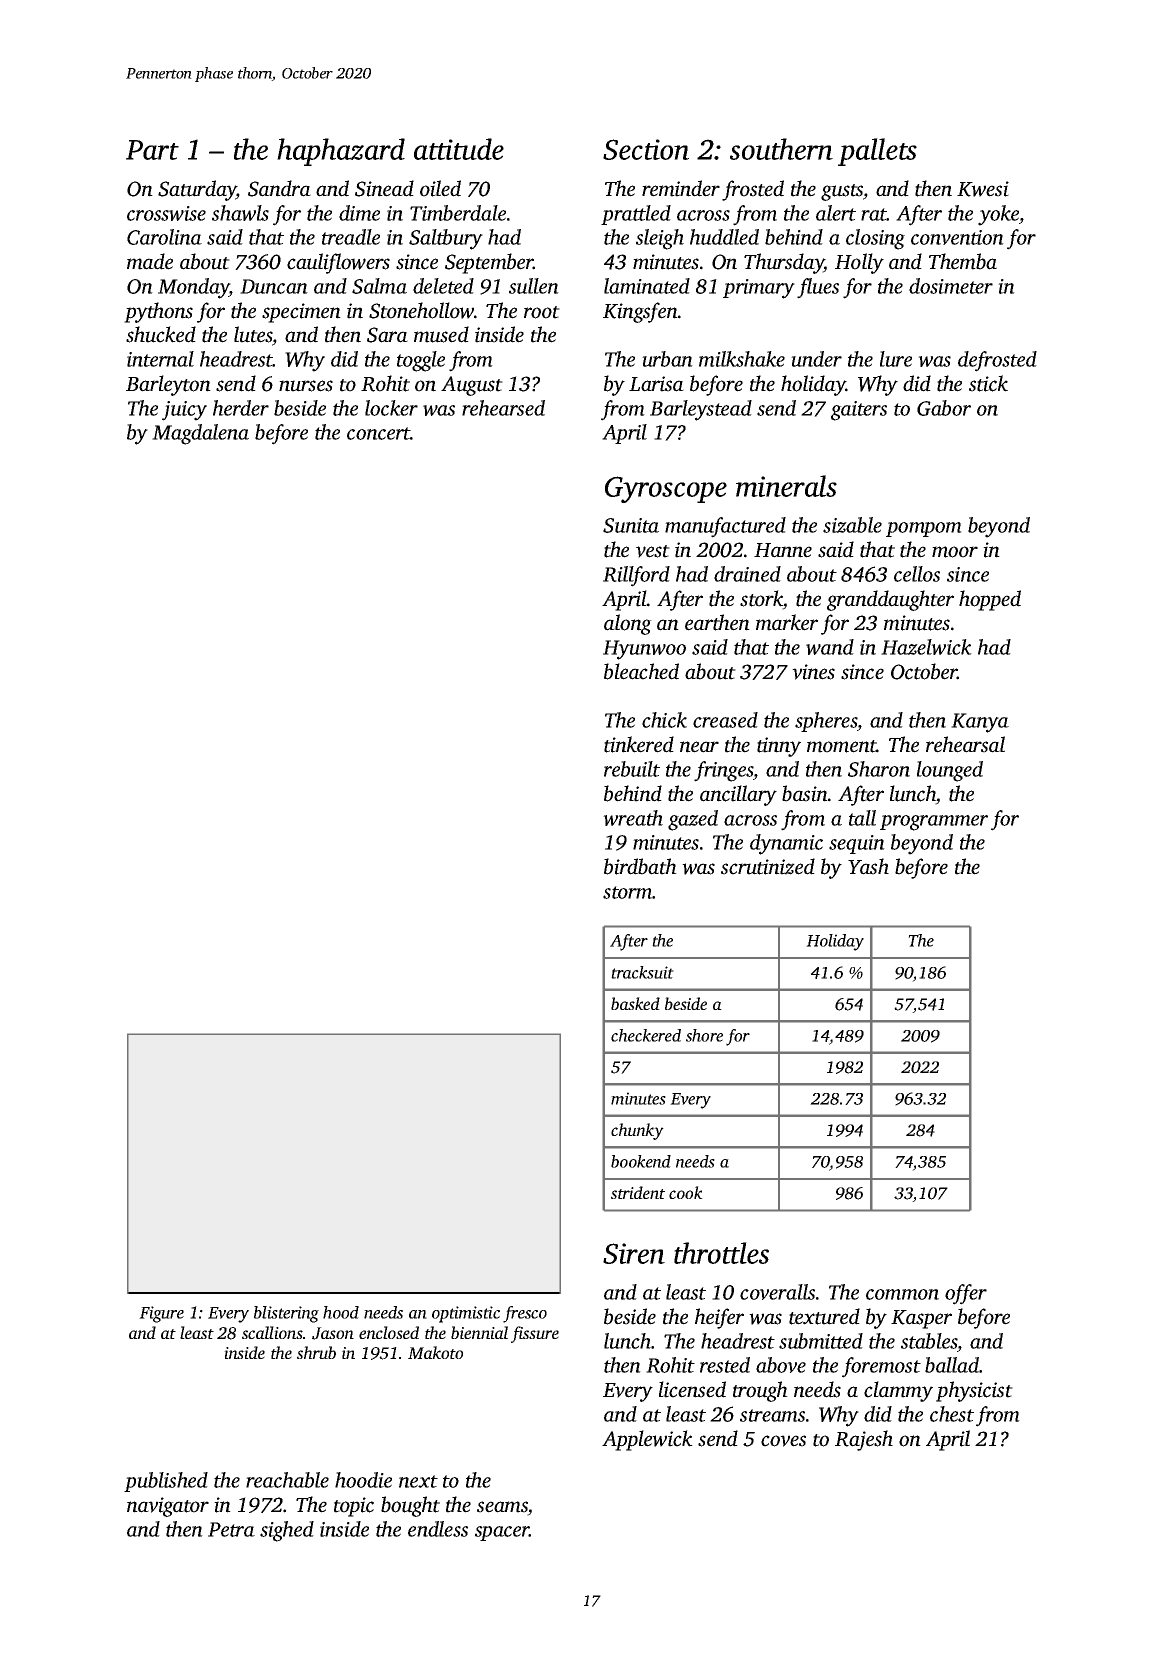 This document has height=1654, width=1165. I want to click on Duncan, so click(274, 286).
